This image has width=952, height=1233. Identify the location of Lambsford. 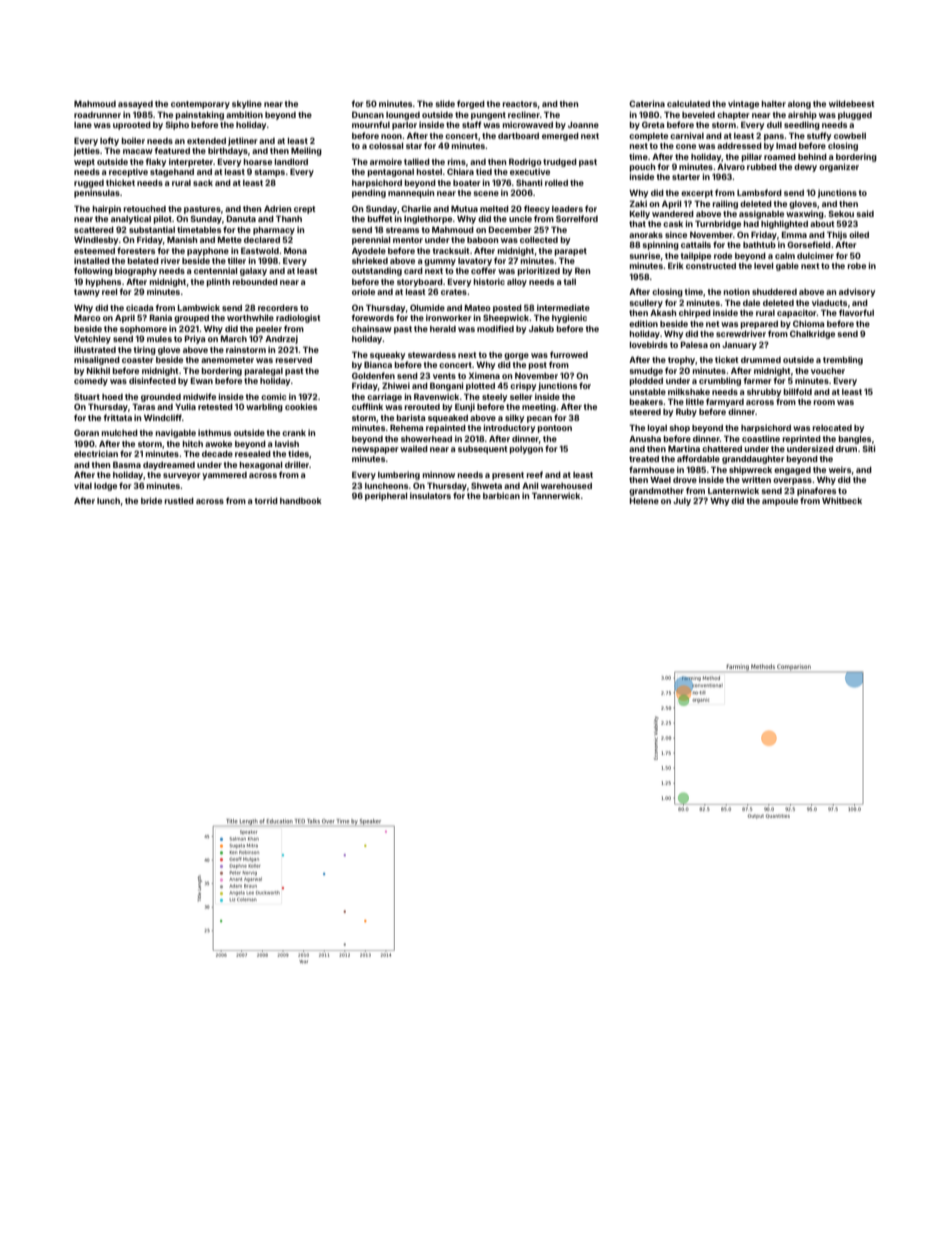
(759, 192).
